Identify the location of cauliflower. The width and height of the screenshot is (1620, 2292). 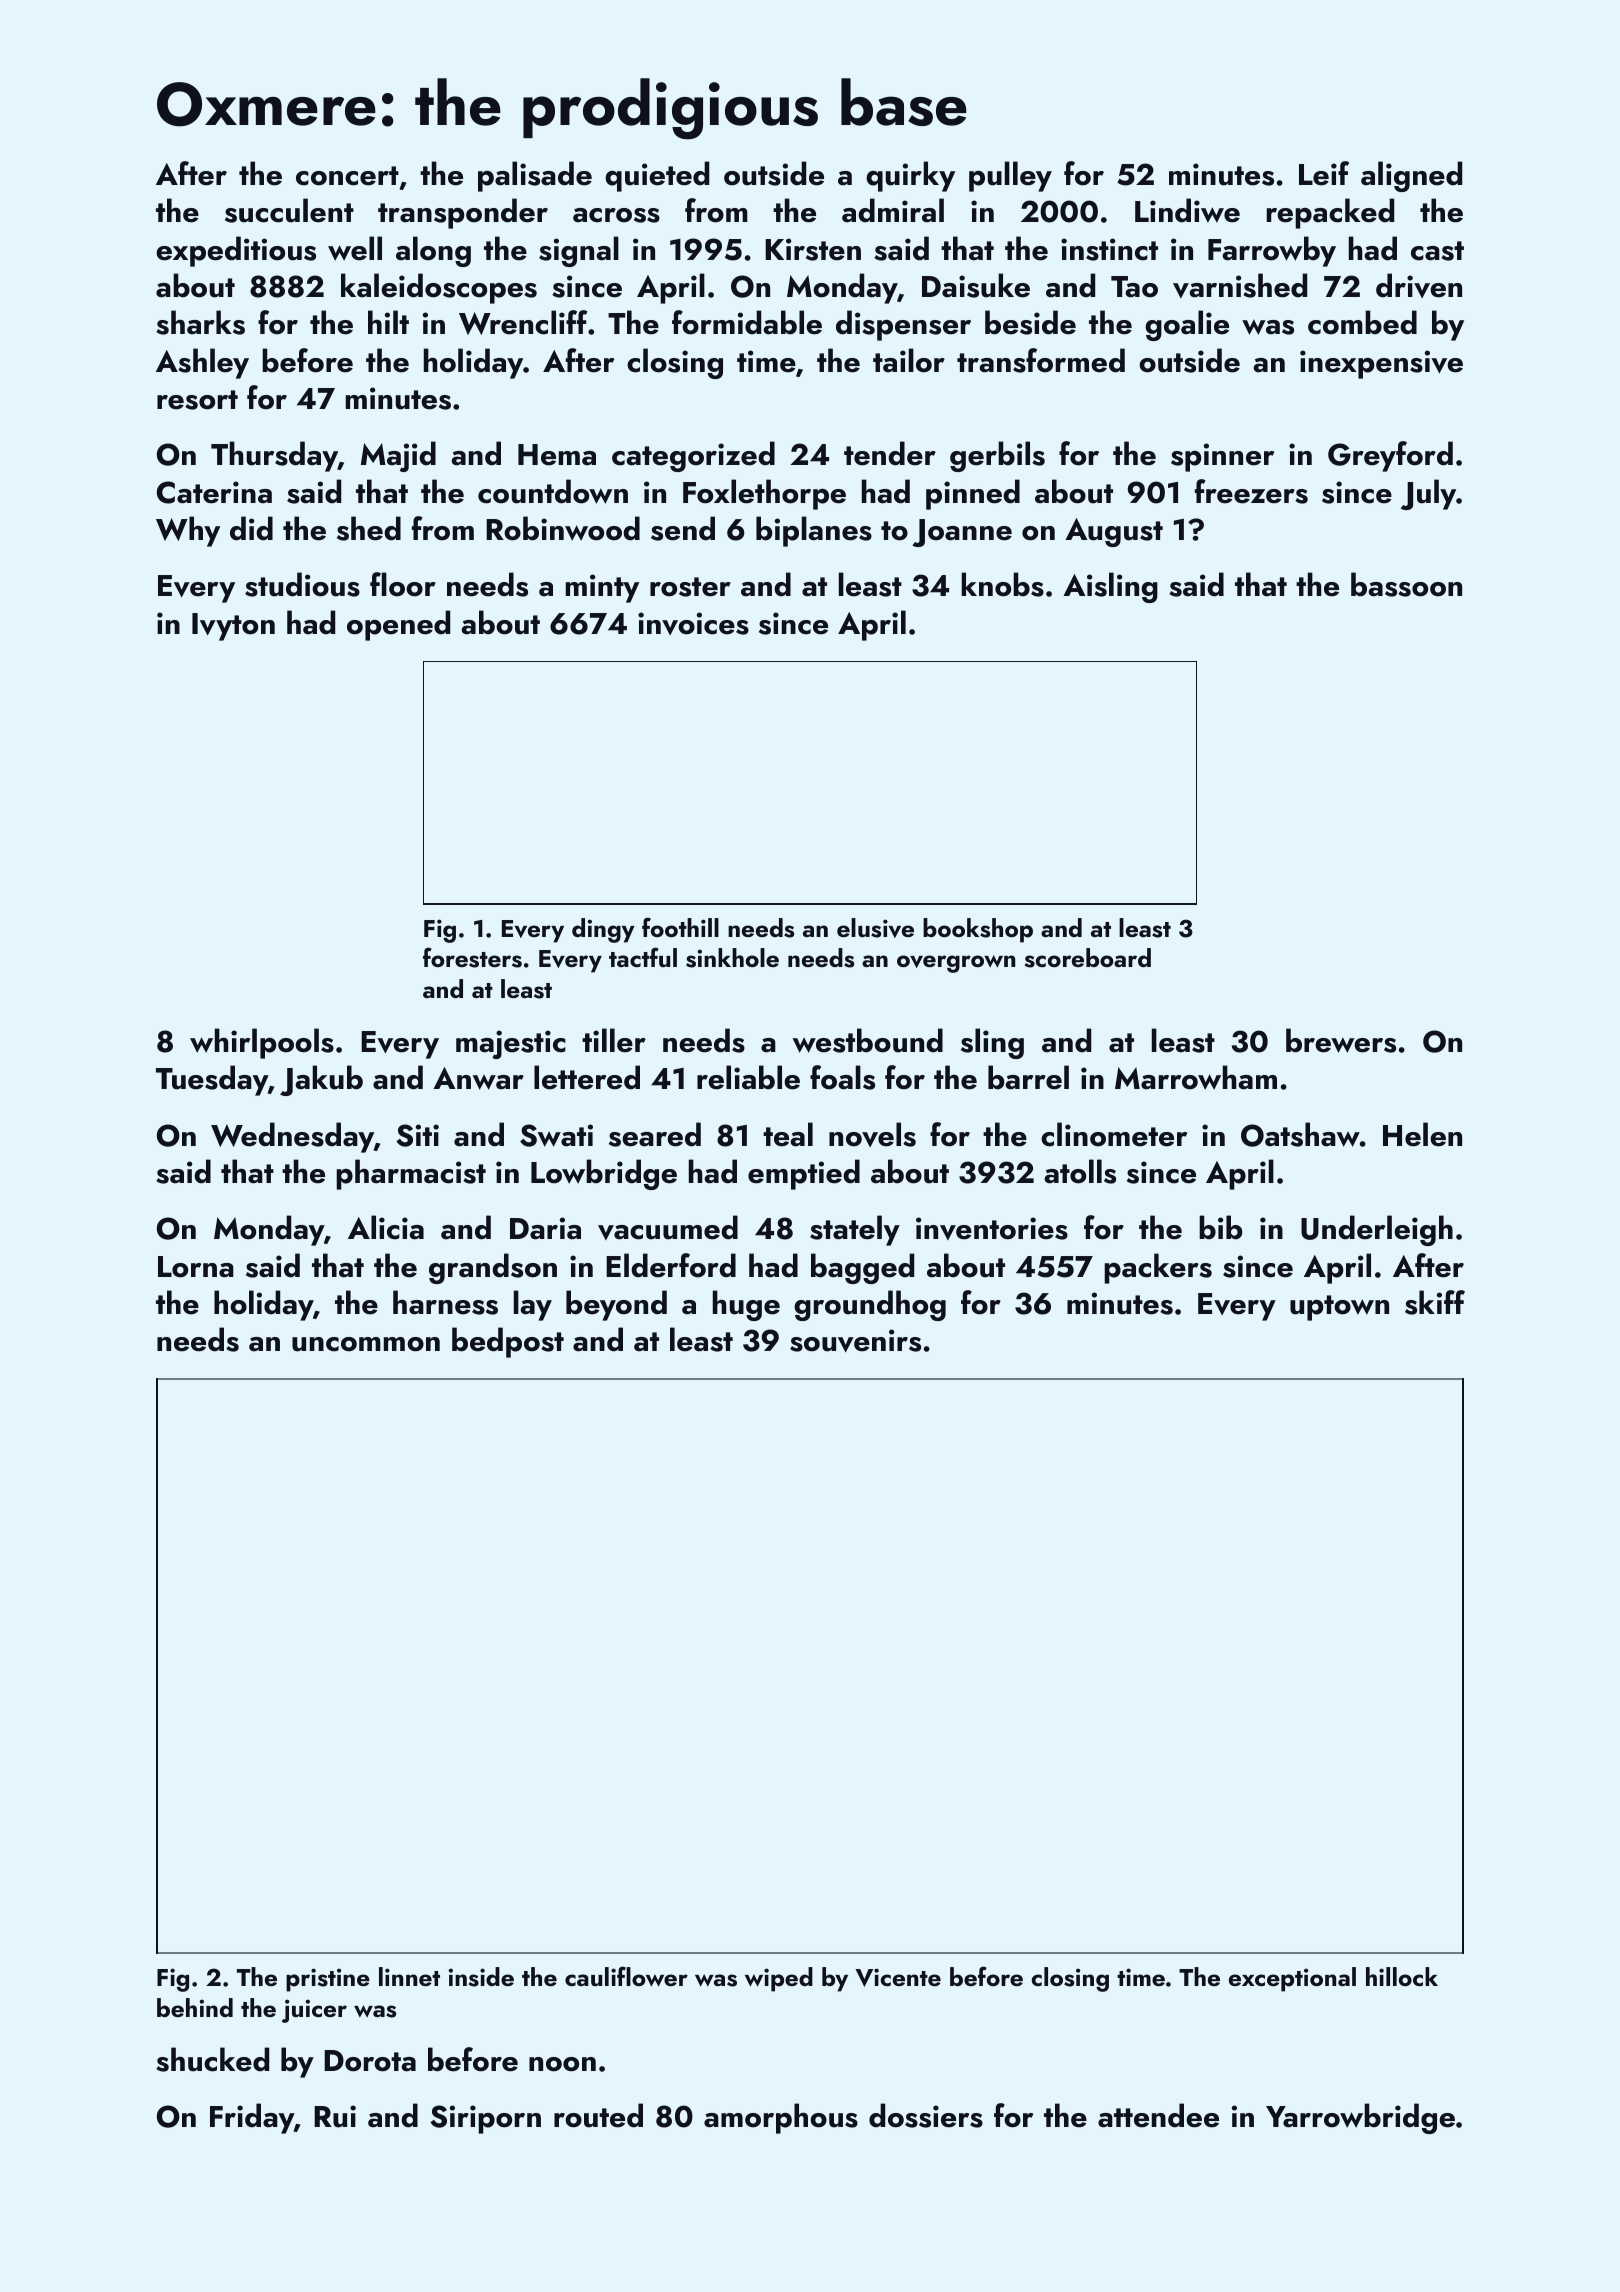
(626, 1976).
